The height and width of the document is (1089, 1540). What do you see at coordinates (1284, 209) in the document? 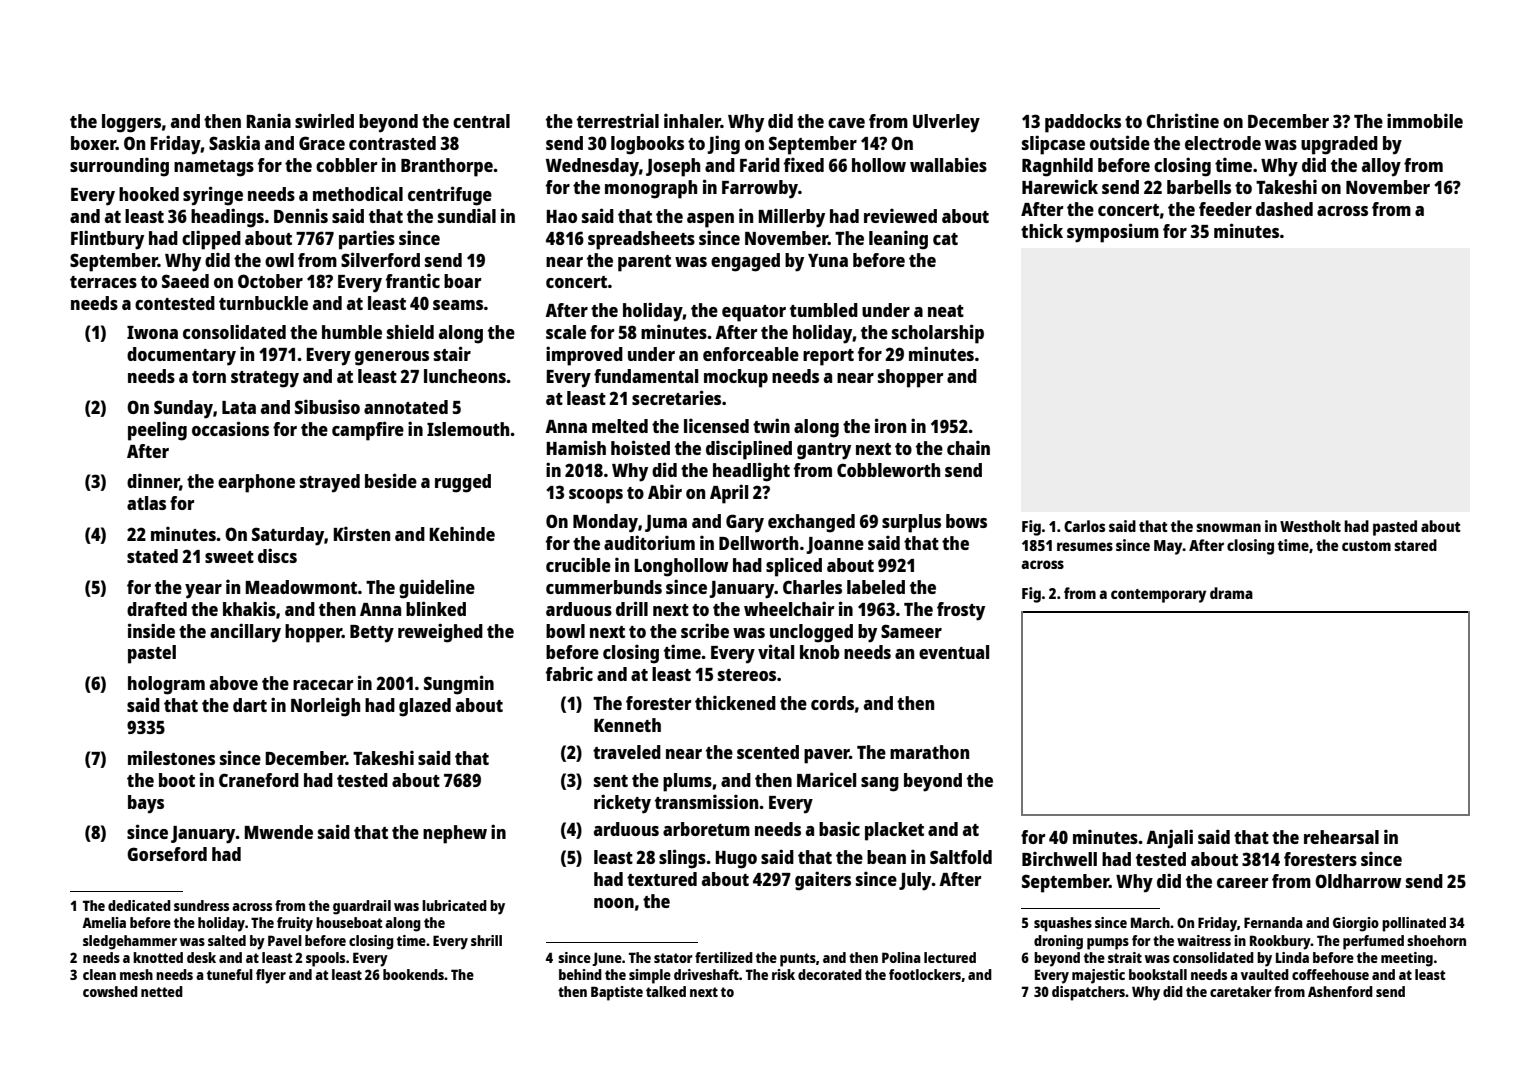
I see `dashed` at bounding box center [1284, 209].
